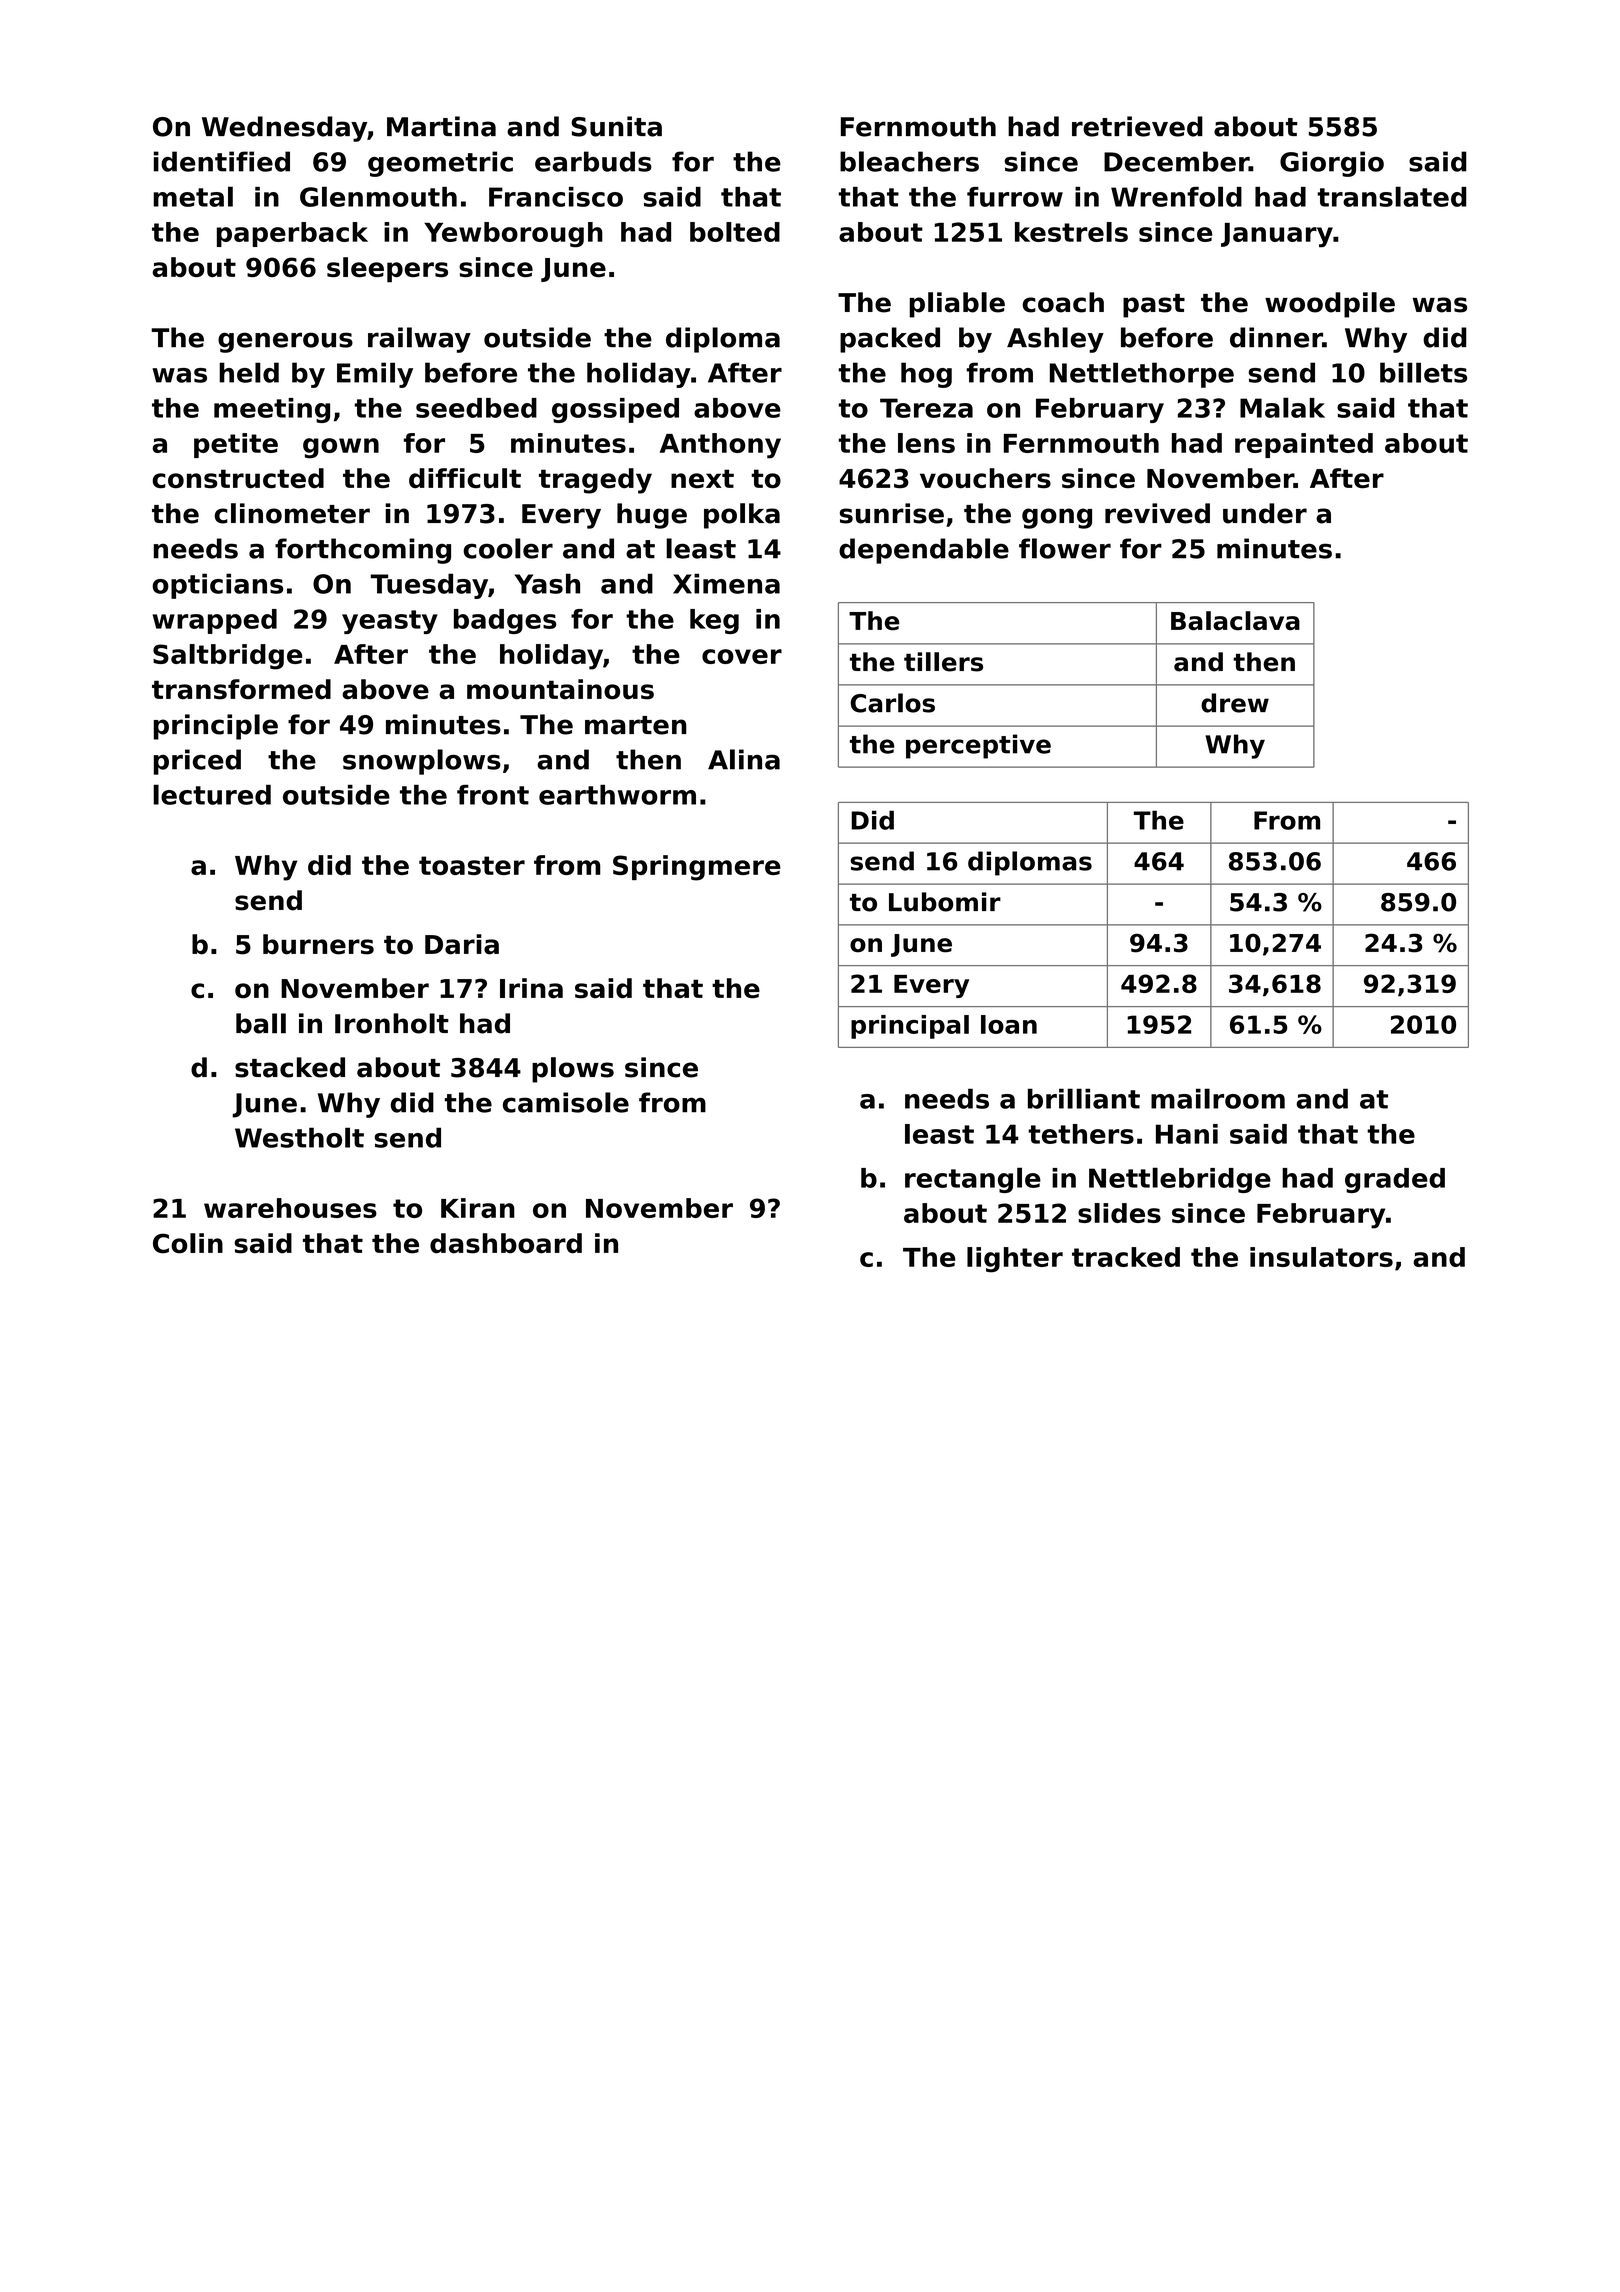 This screenshot has height=2292, width=1620. Describe the element at coordinates (593, 161) in the screenshot. I see `earbuds` at that location.
